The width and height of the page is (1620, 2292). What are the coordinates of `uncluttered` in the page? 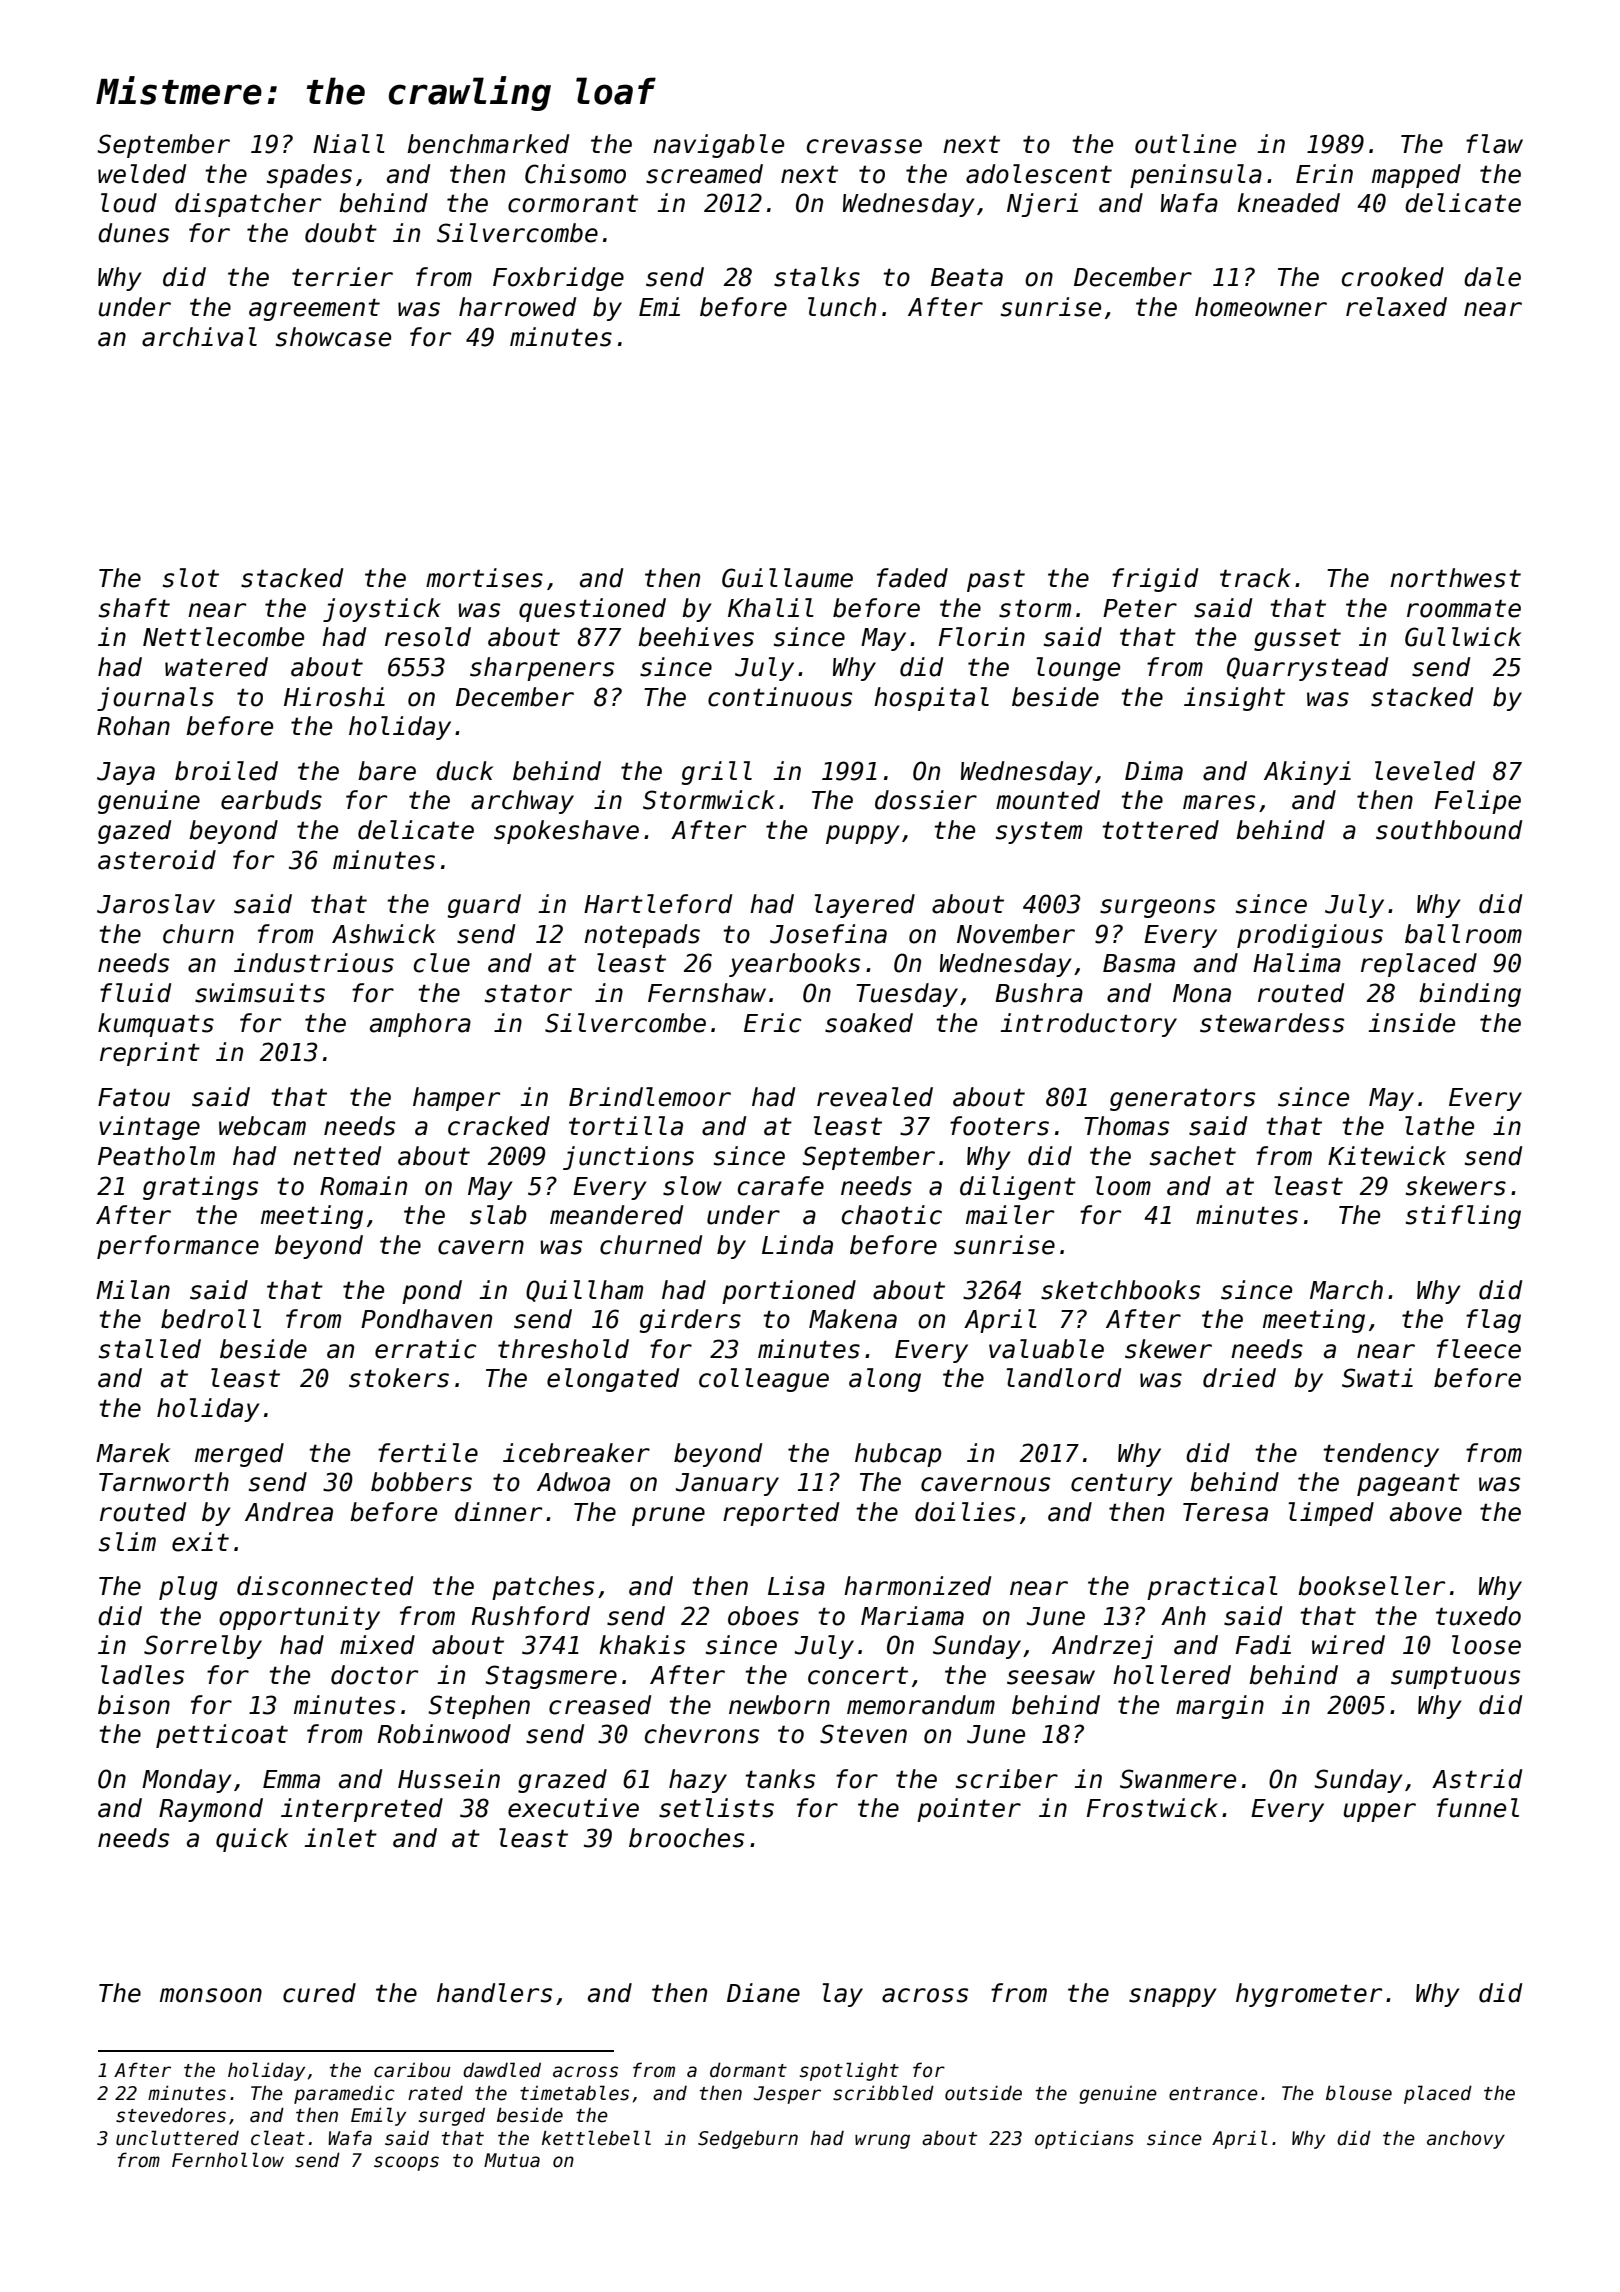 It's located at (177, 2138).
